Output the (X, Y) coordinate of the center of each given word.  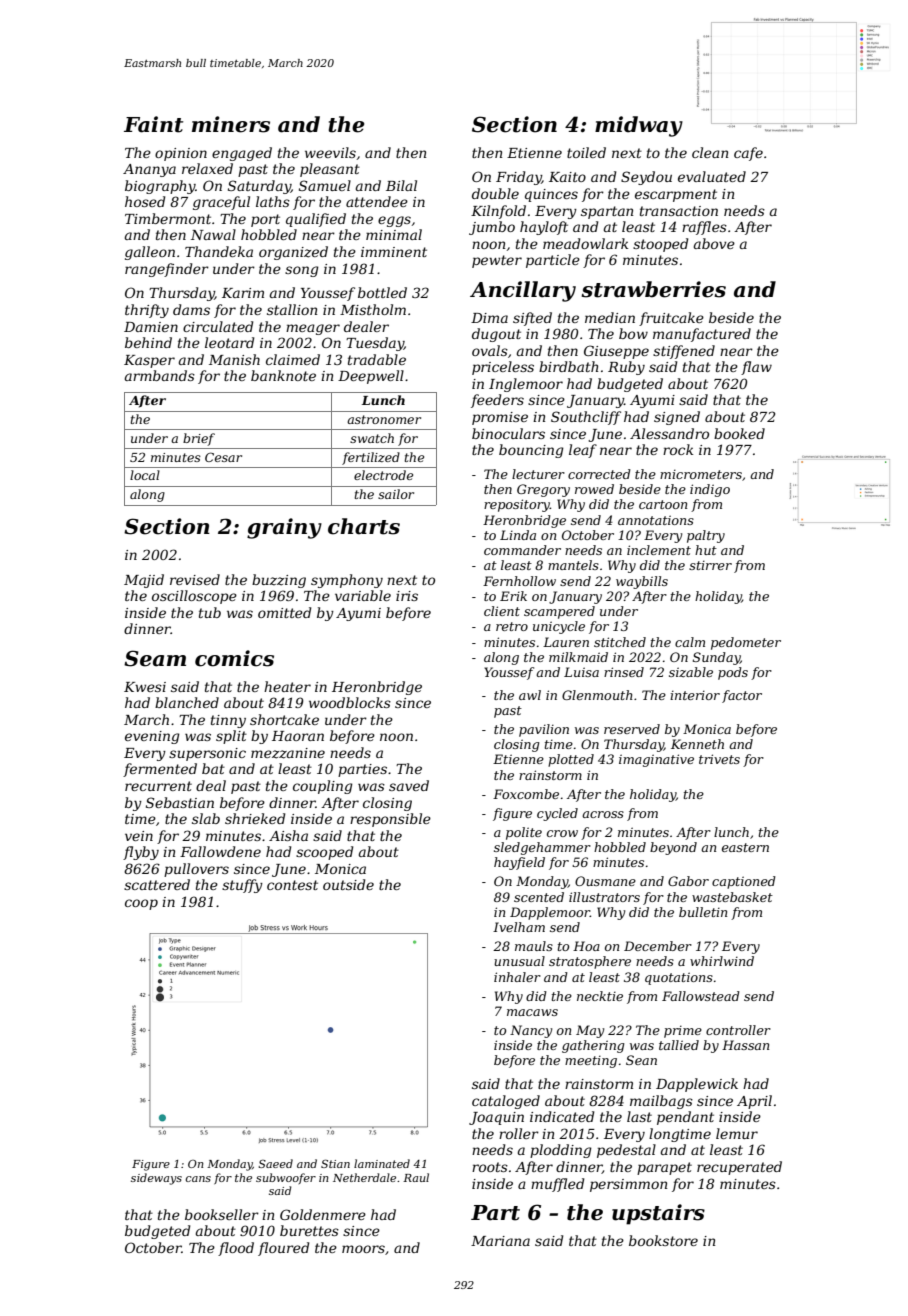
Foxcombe (526, 794)
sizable (691, 672)
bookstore (663, 1240)
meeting (591, 1062)
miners (231, 124)
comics (234, 658)
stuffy (242, 886)
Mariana (500, 1241)
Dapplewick (697, 1085)
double (495, 193)
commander (522, 550)
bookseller (222, 1214)
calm (690, 642)
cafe (748, 154)
